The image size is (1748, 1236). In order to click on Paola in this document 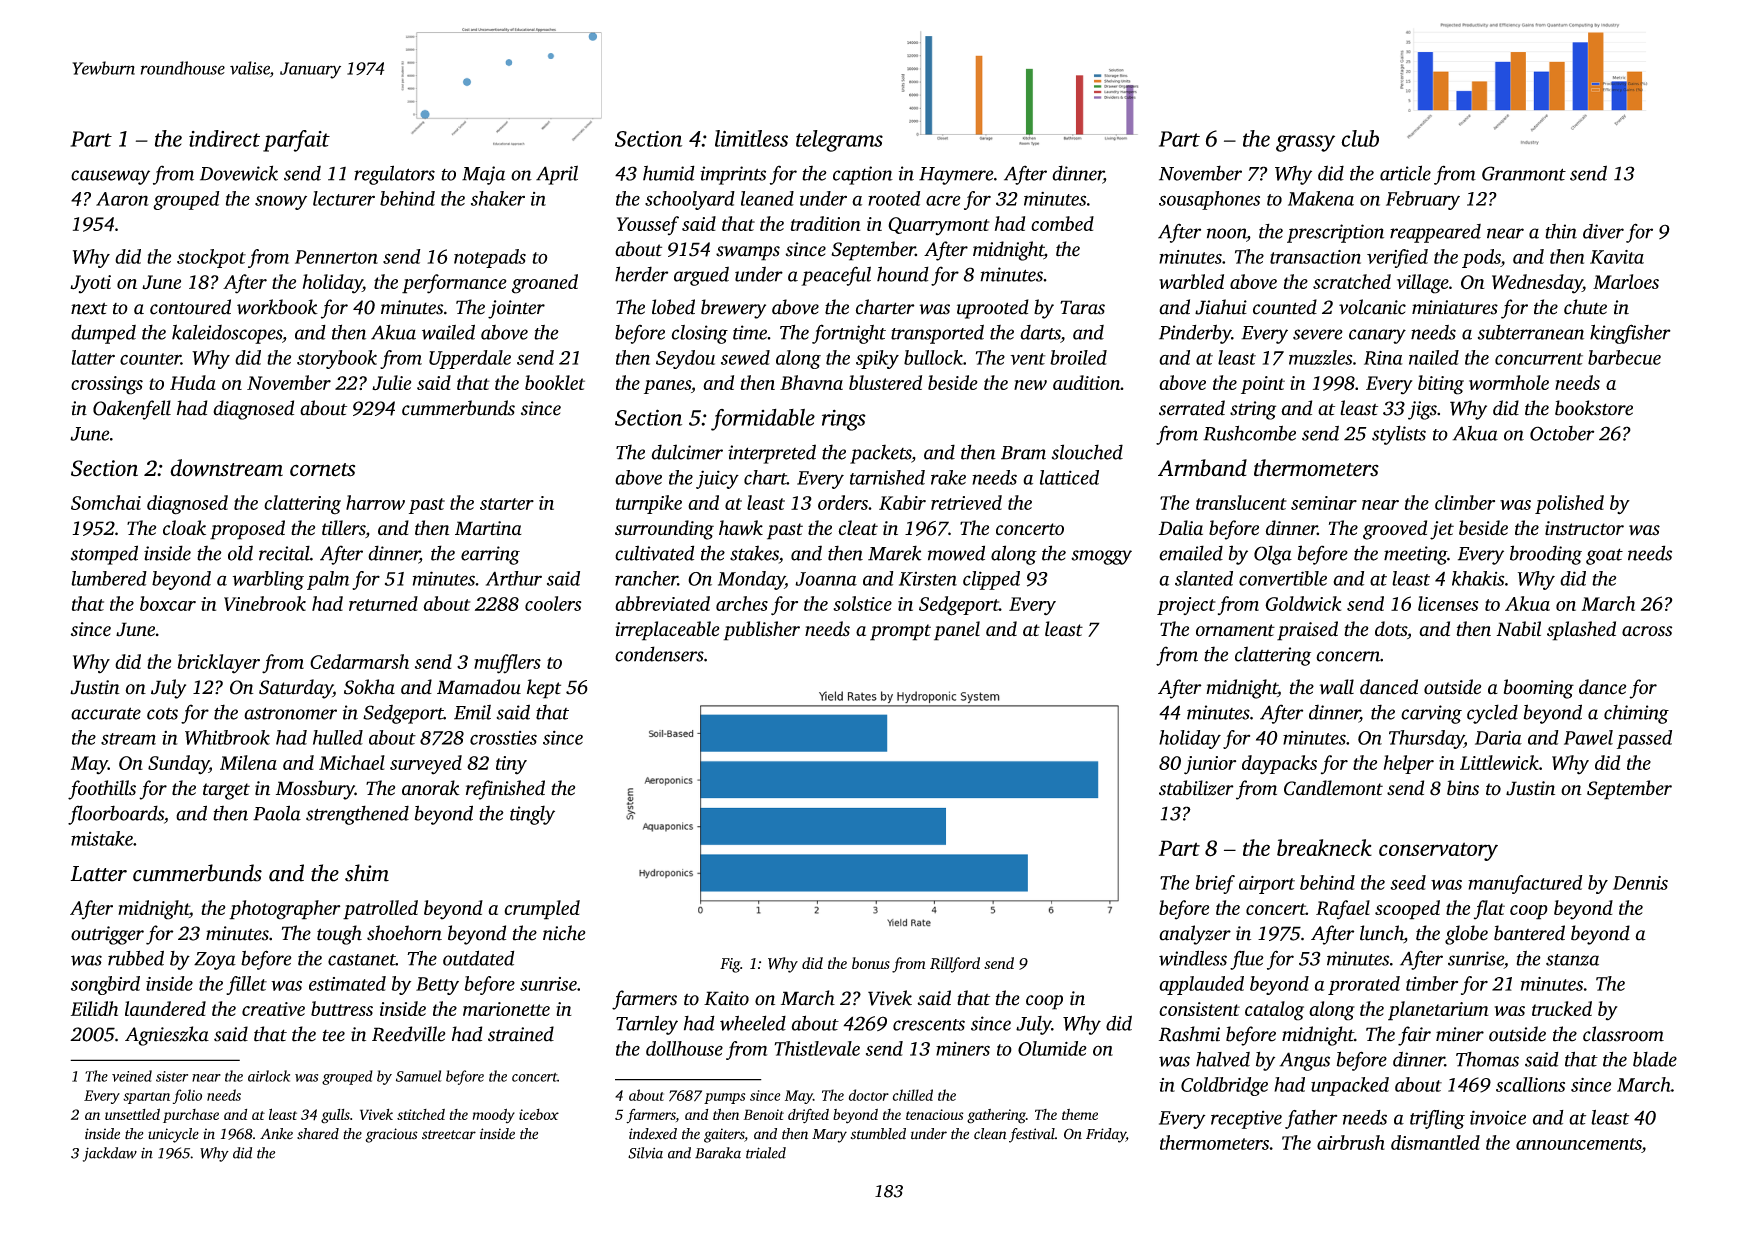, I will do `click(277, 813)`.
